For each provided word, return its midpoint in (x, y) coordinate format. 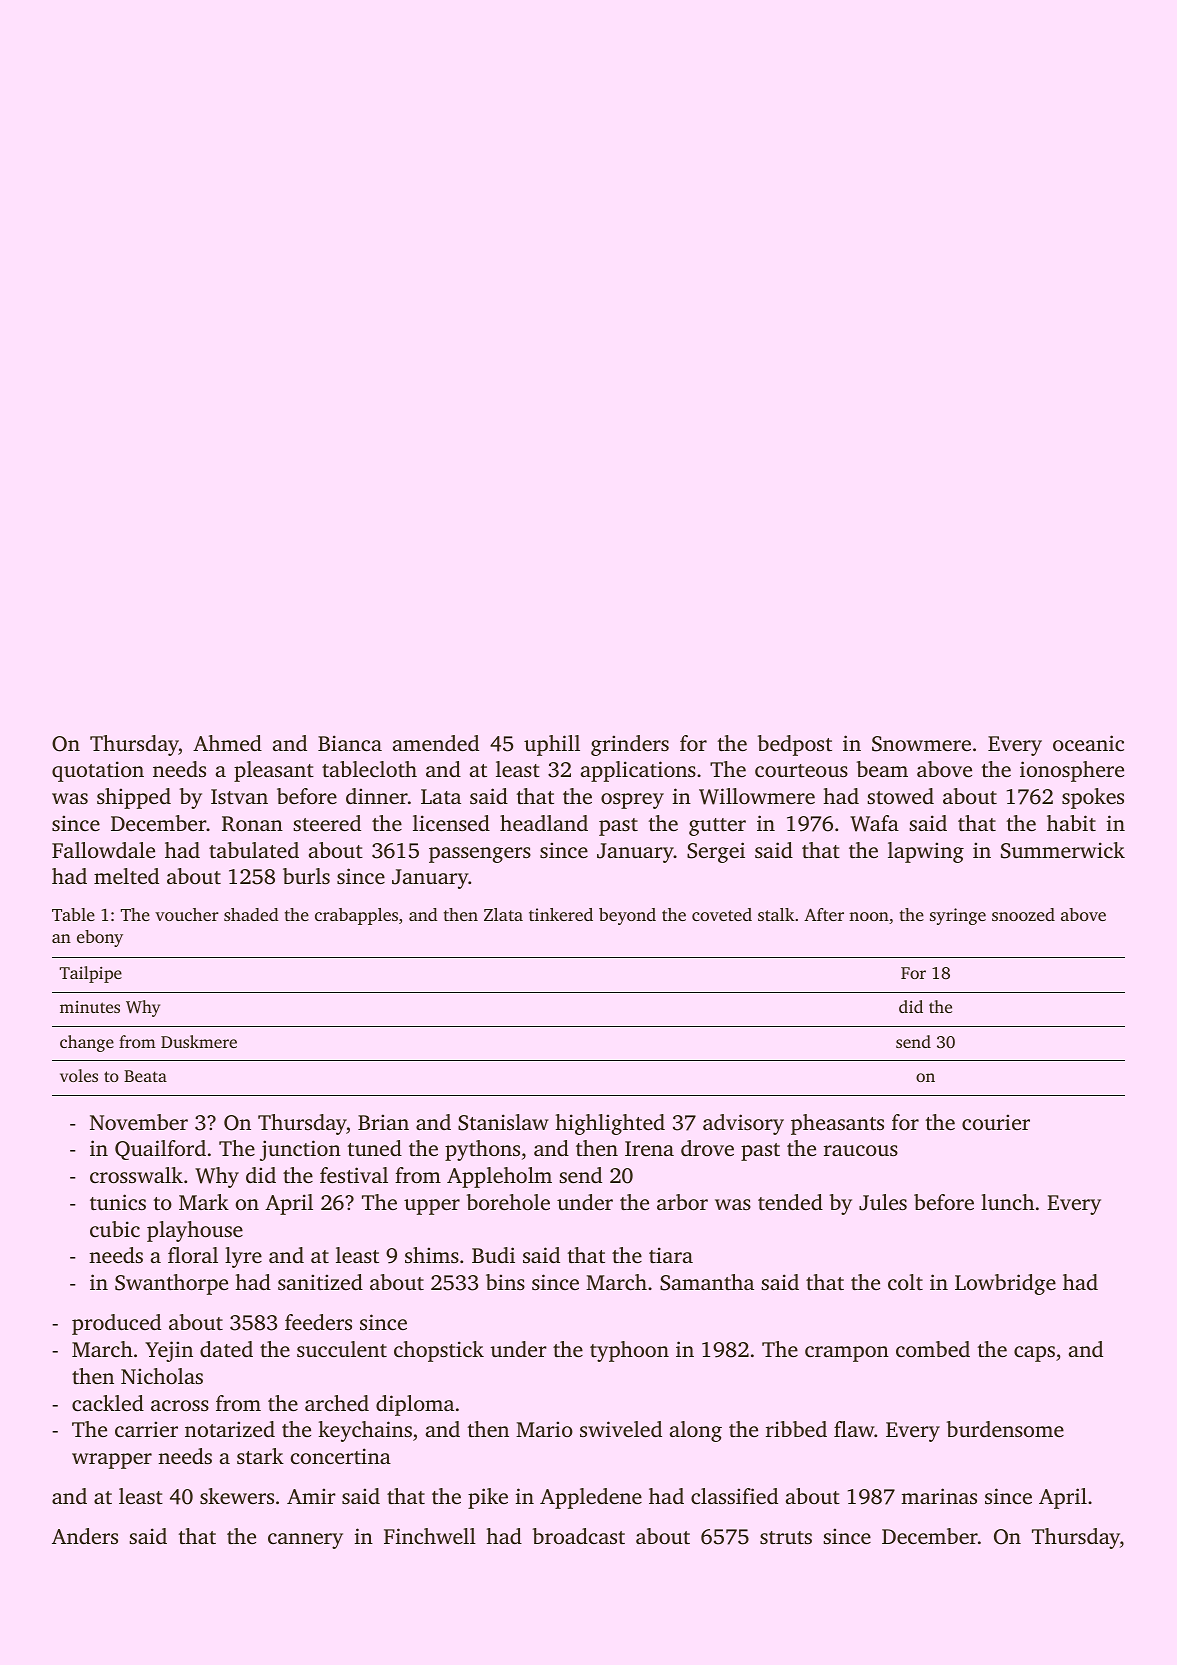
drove (707, 1148)
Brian (383, 1122)
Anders (85, 1536)
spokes (1093, 798)
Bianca (350, 743)
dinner (377, 796)
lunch (1007, 1202)
